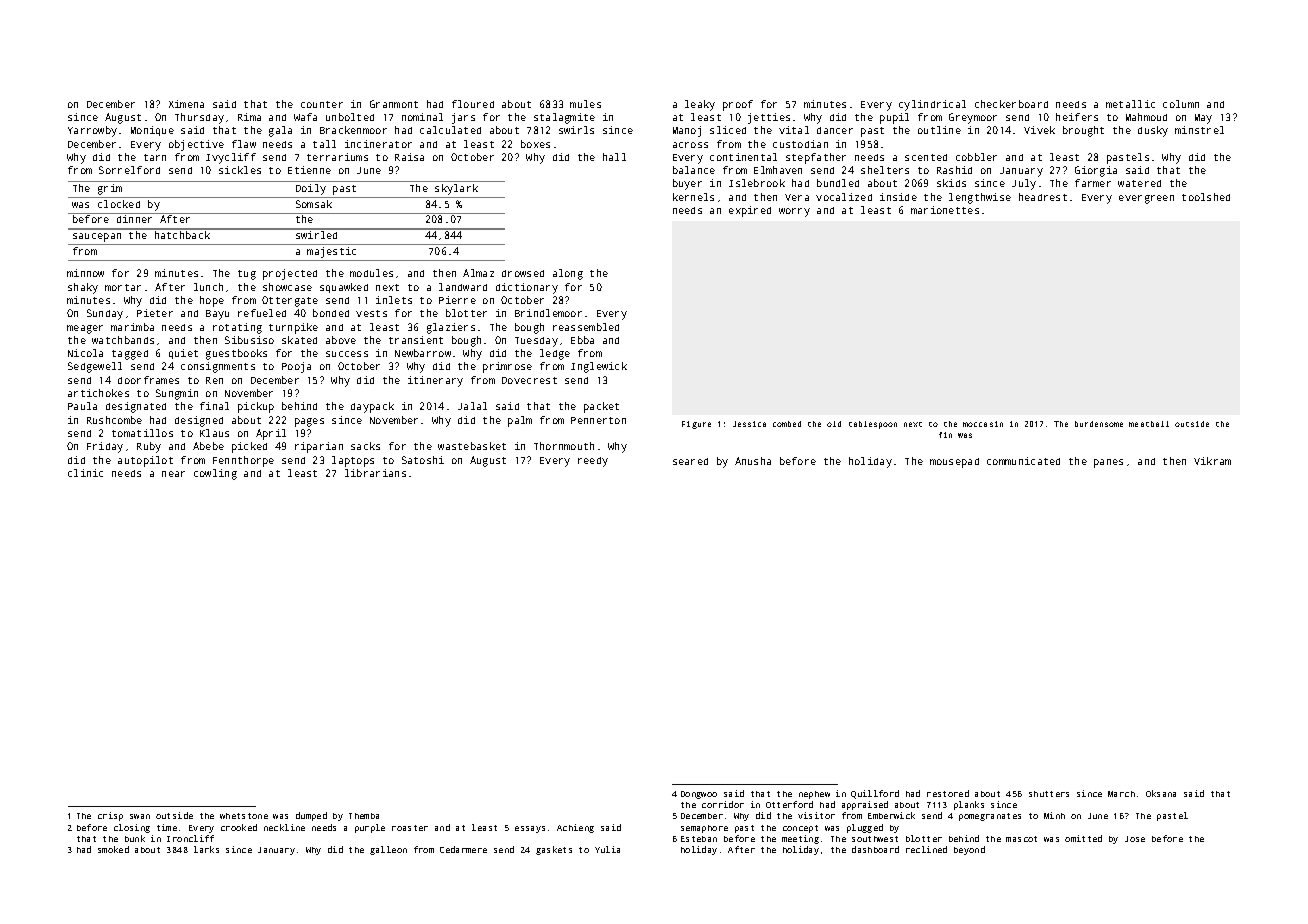 The height and width of the screenshot is (924, 1308). Describe the element at coordinates (523, 273) in the screenshot. I see `drowsed` at that location.
